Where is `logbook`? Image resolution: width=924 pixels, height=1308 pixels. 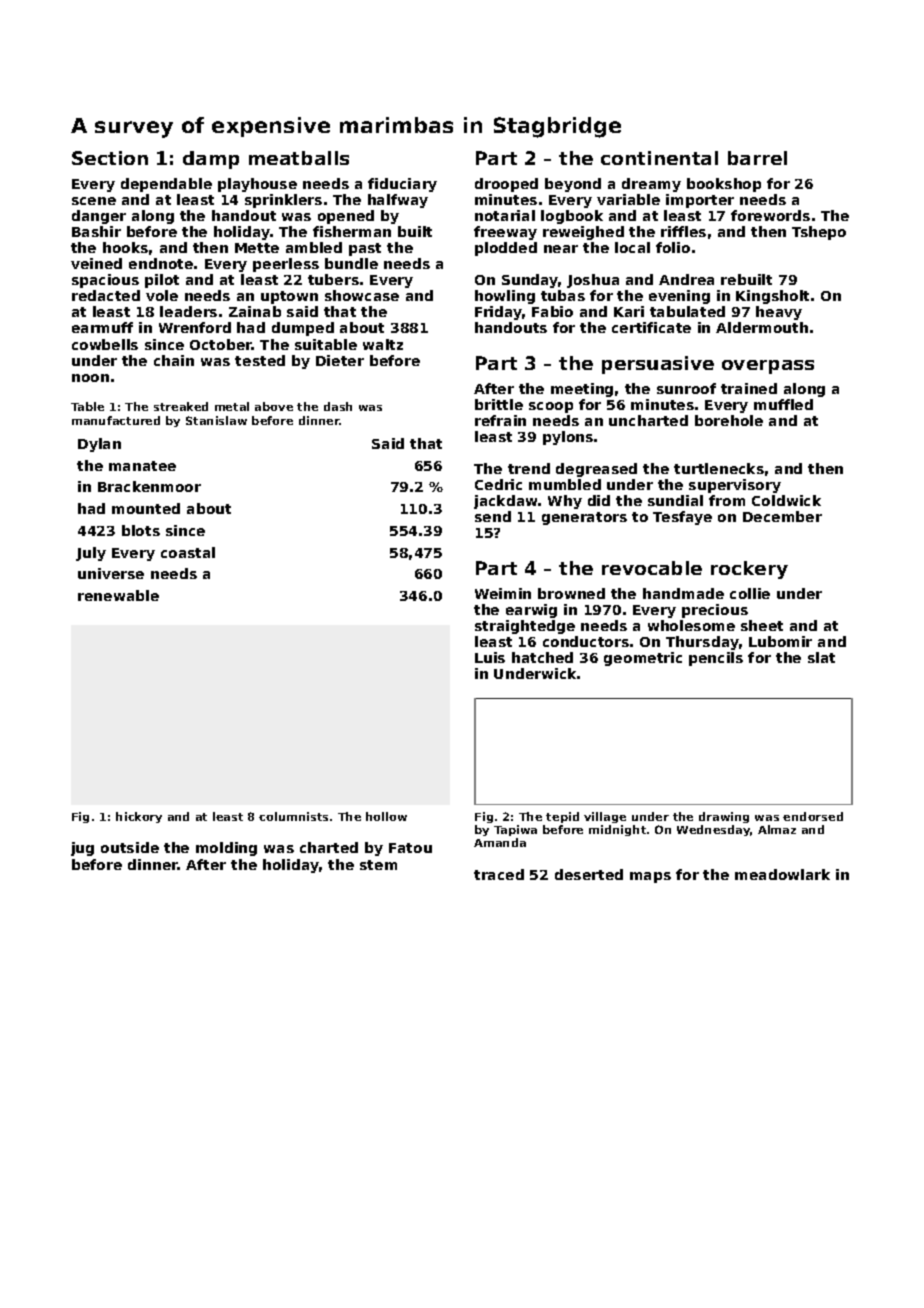
logbook is located at coordinates (572, 217).
